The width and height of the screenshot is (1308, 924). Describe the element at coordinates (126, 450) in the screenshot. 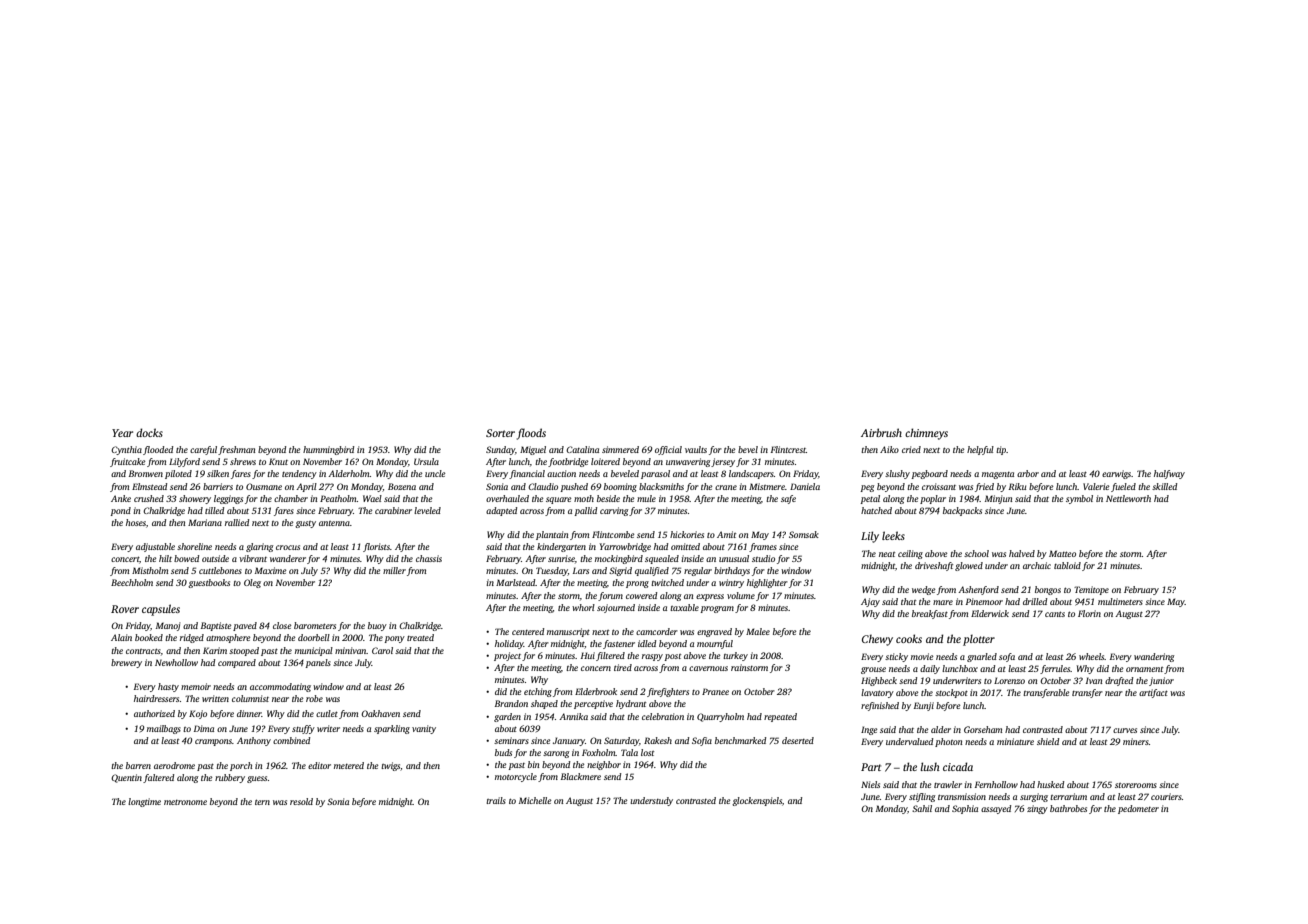

I see `Cynthia` at that location.
